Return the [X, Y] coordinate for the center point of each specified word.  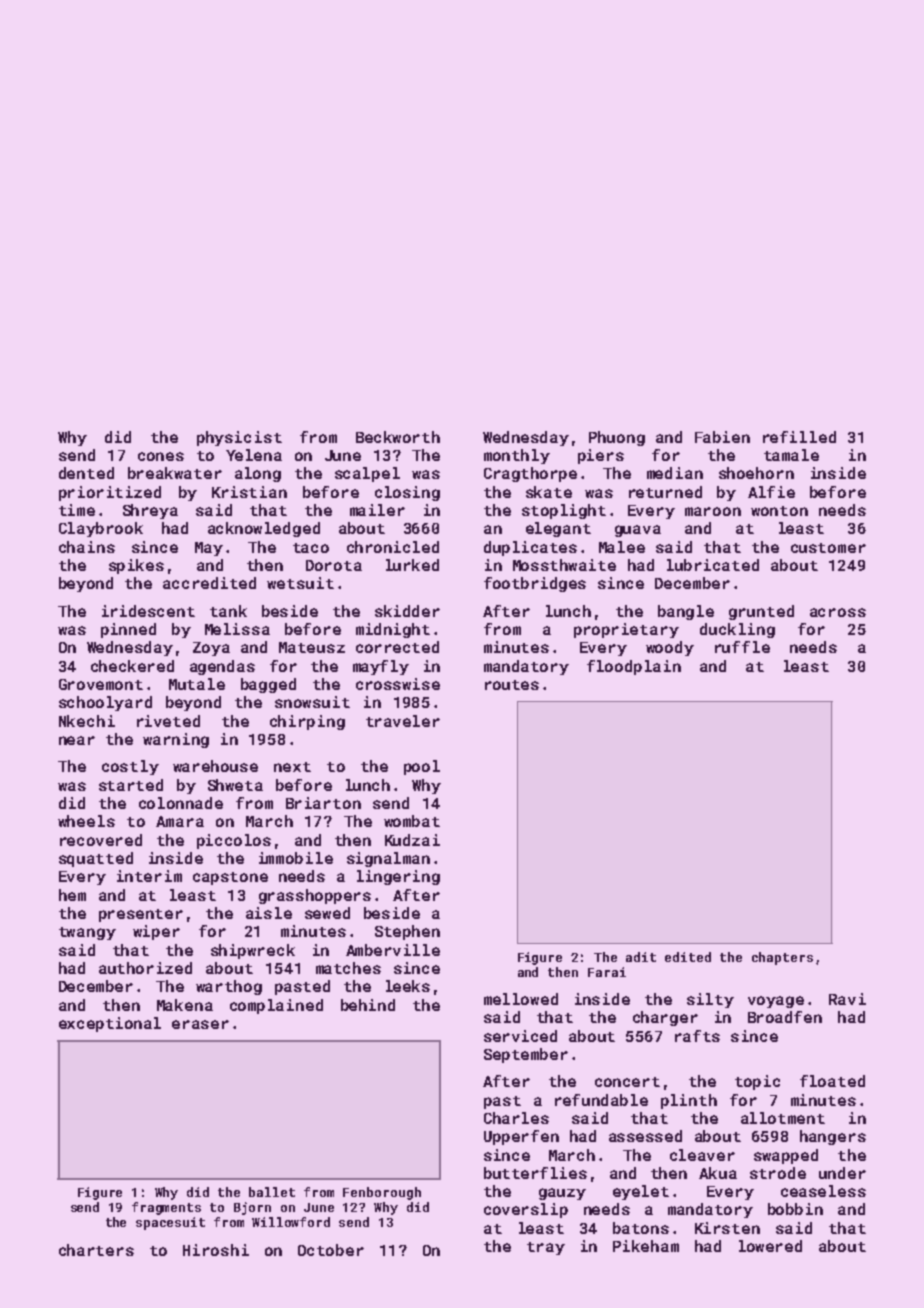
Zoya [211, 649]
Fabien [722, 437]
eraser [200, 1024]
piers [601, 456]
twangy [87, 933]
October [331, 1250]
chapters [782, 958]
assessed [645, 1136]
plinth [689, 1101]
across [838, 612]
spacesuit [170, 1223]
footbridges [535, 584]
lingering [398, 877]
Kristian [249, 492]
